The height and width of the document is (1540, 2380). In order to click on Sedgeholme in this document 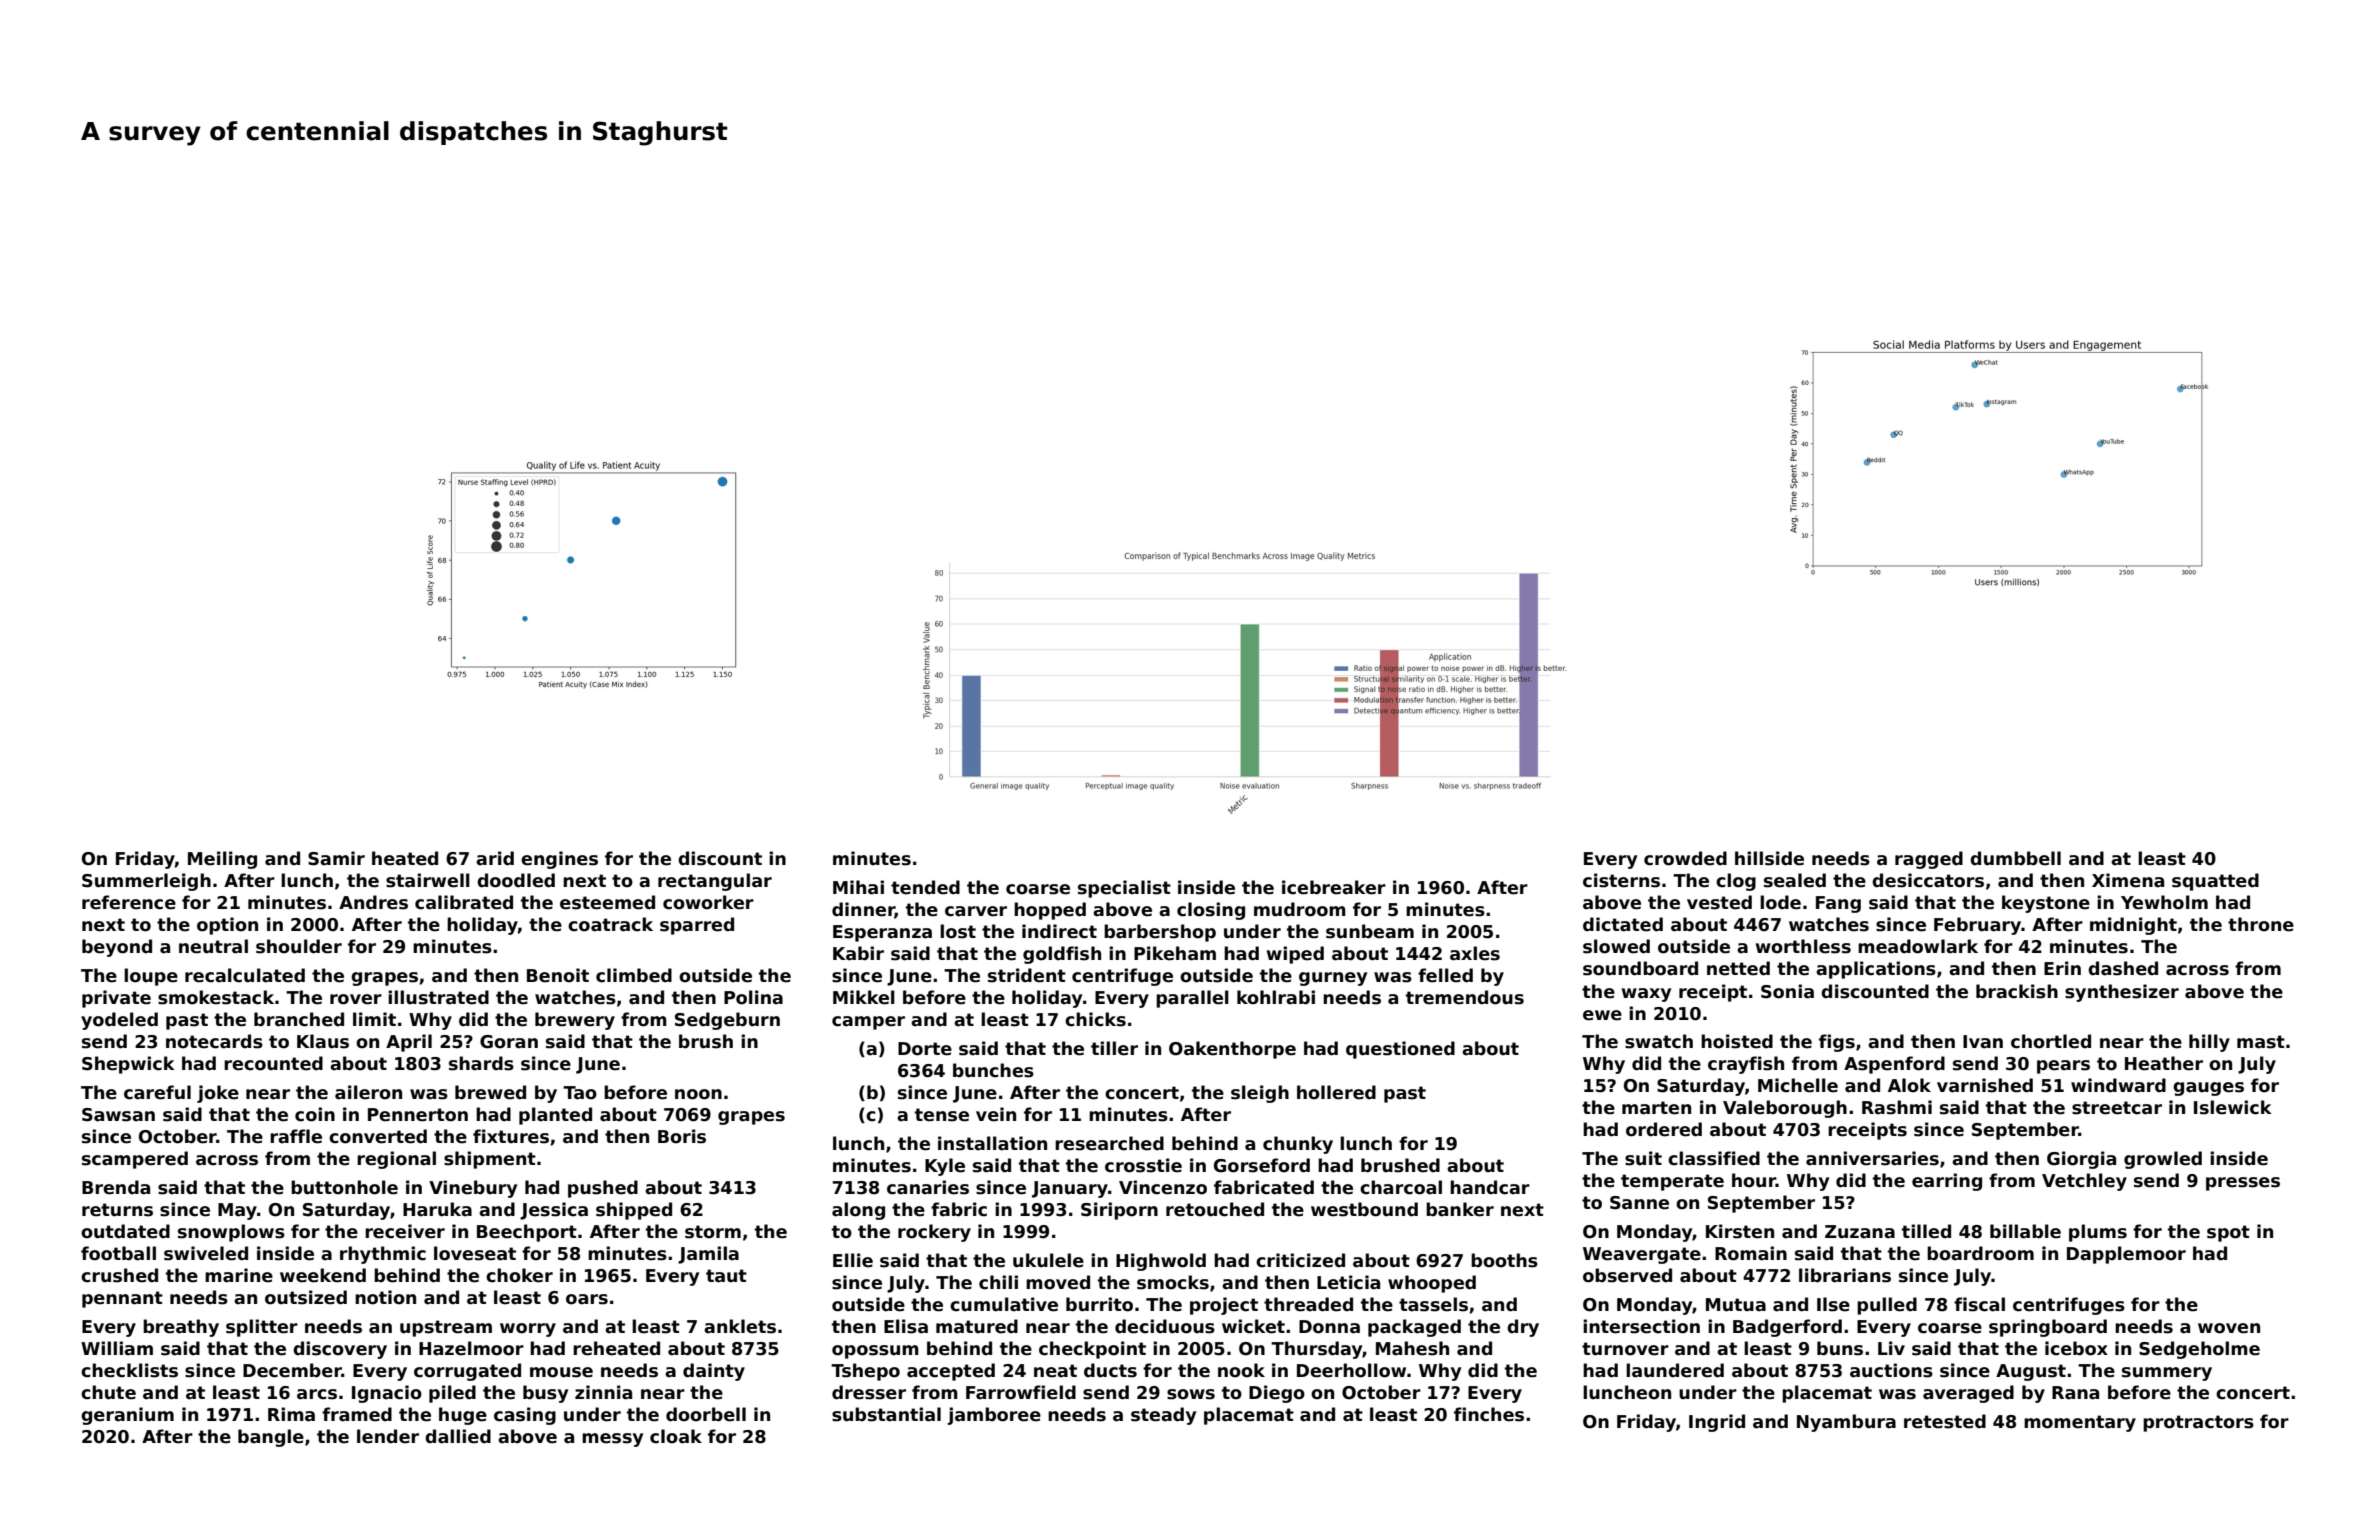, I will do `click(2199, 1350)`.
